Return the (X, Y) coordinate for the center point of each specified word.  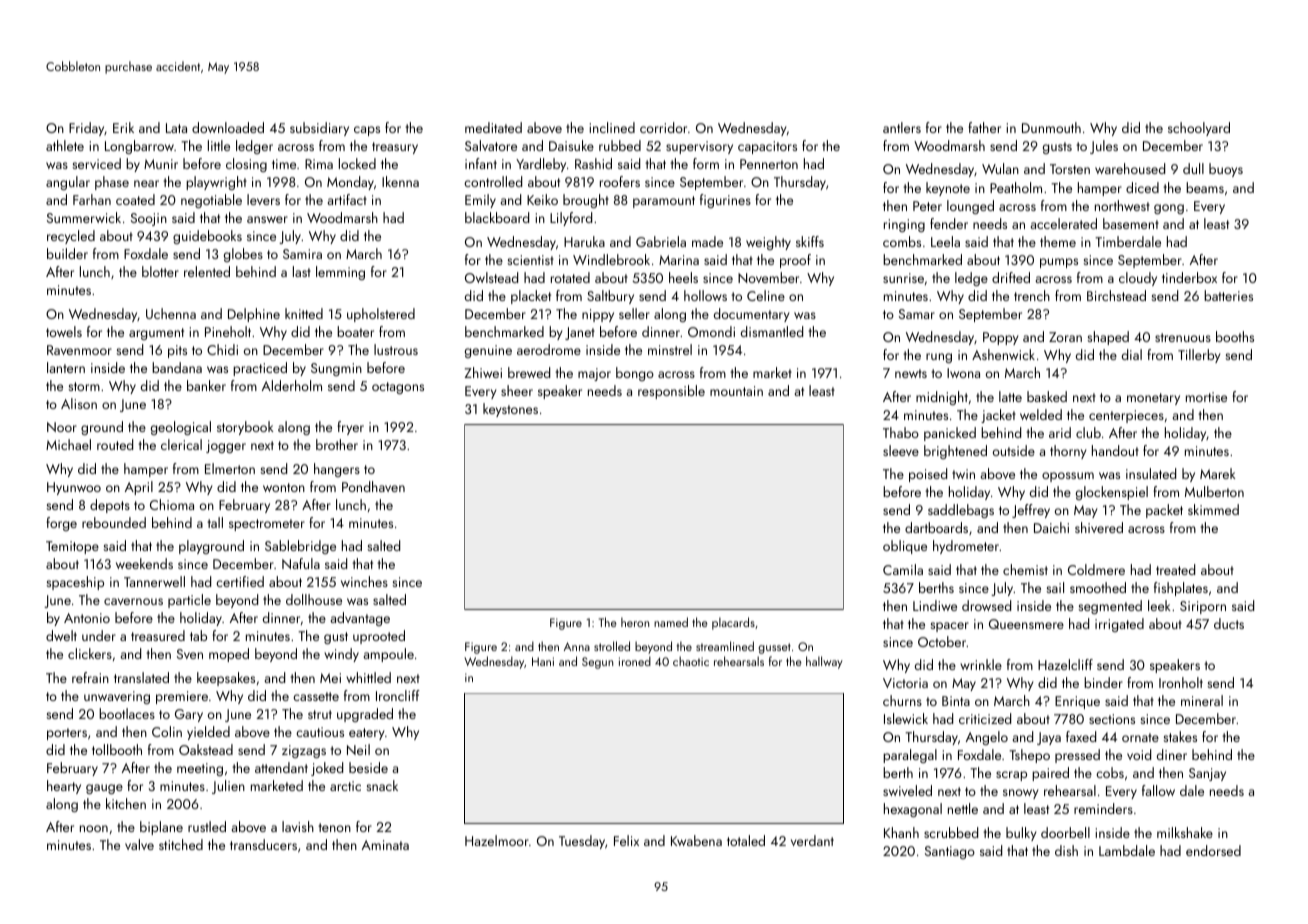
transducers (263, 844)
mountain (736, 391)
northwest (1122, 205)
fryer (350, 428)
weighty (768, 243)
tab (198, 635)
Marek (1218, 473)
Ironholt (1181, 682)
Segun (597, 663)
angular (68, 183)
